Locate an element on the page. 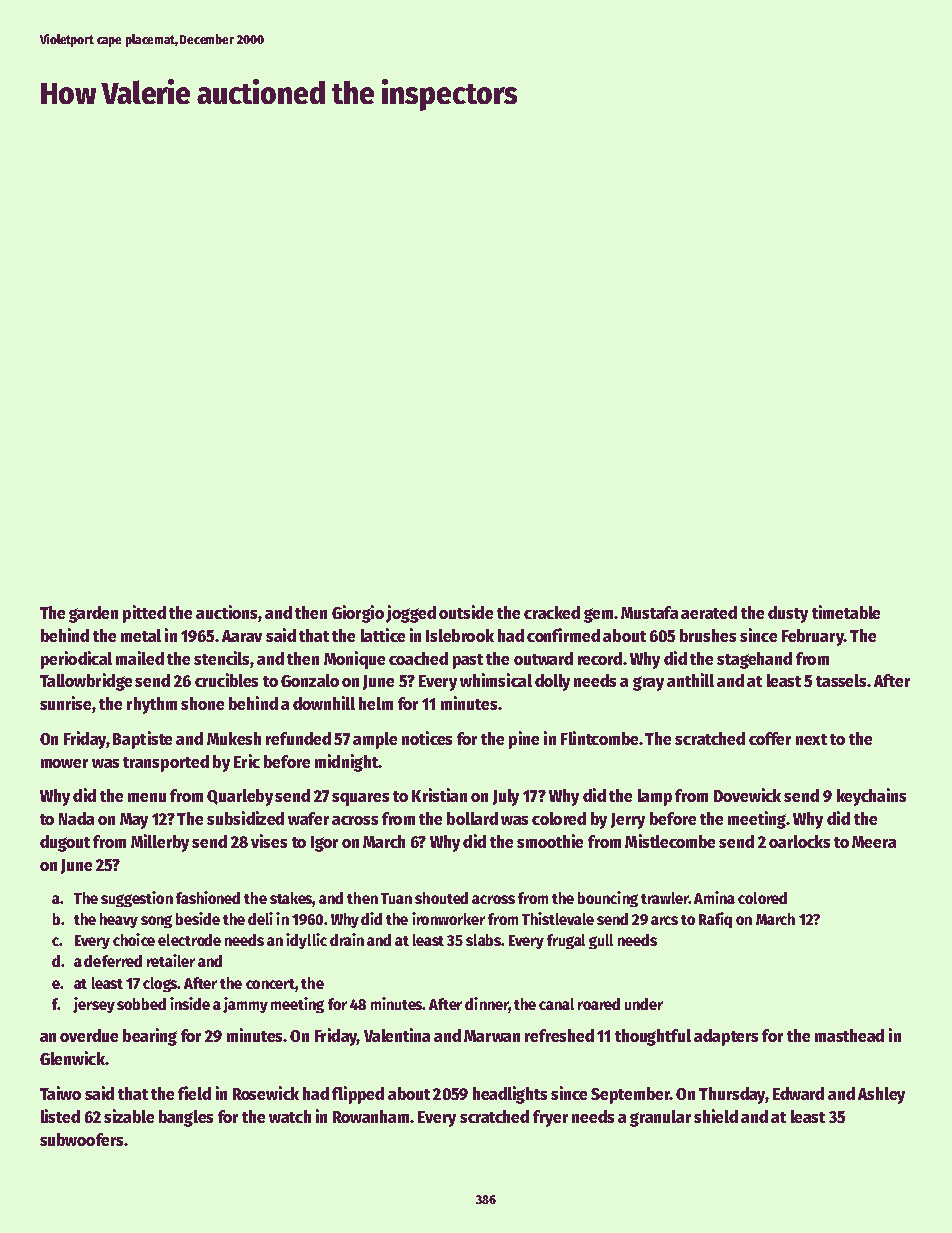 This document has width=952, height=1233. Rosewick is located at coordinates (266, 1093).
